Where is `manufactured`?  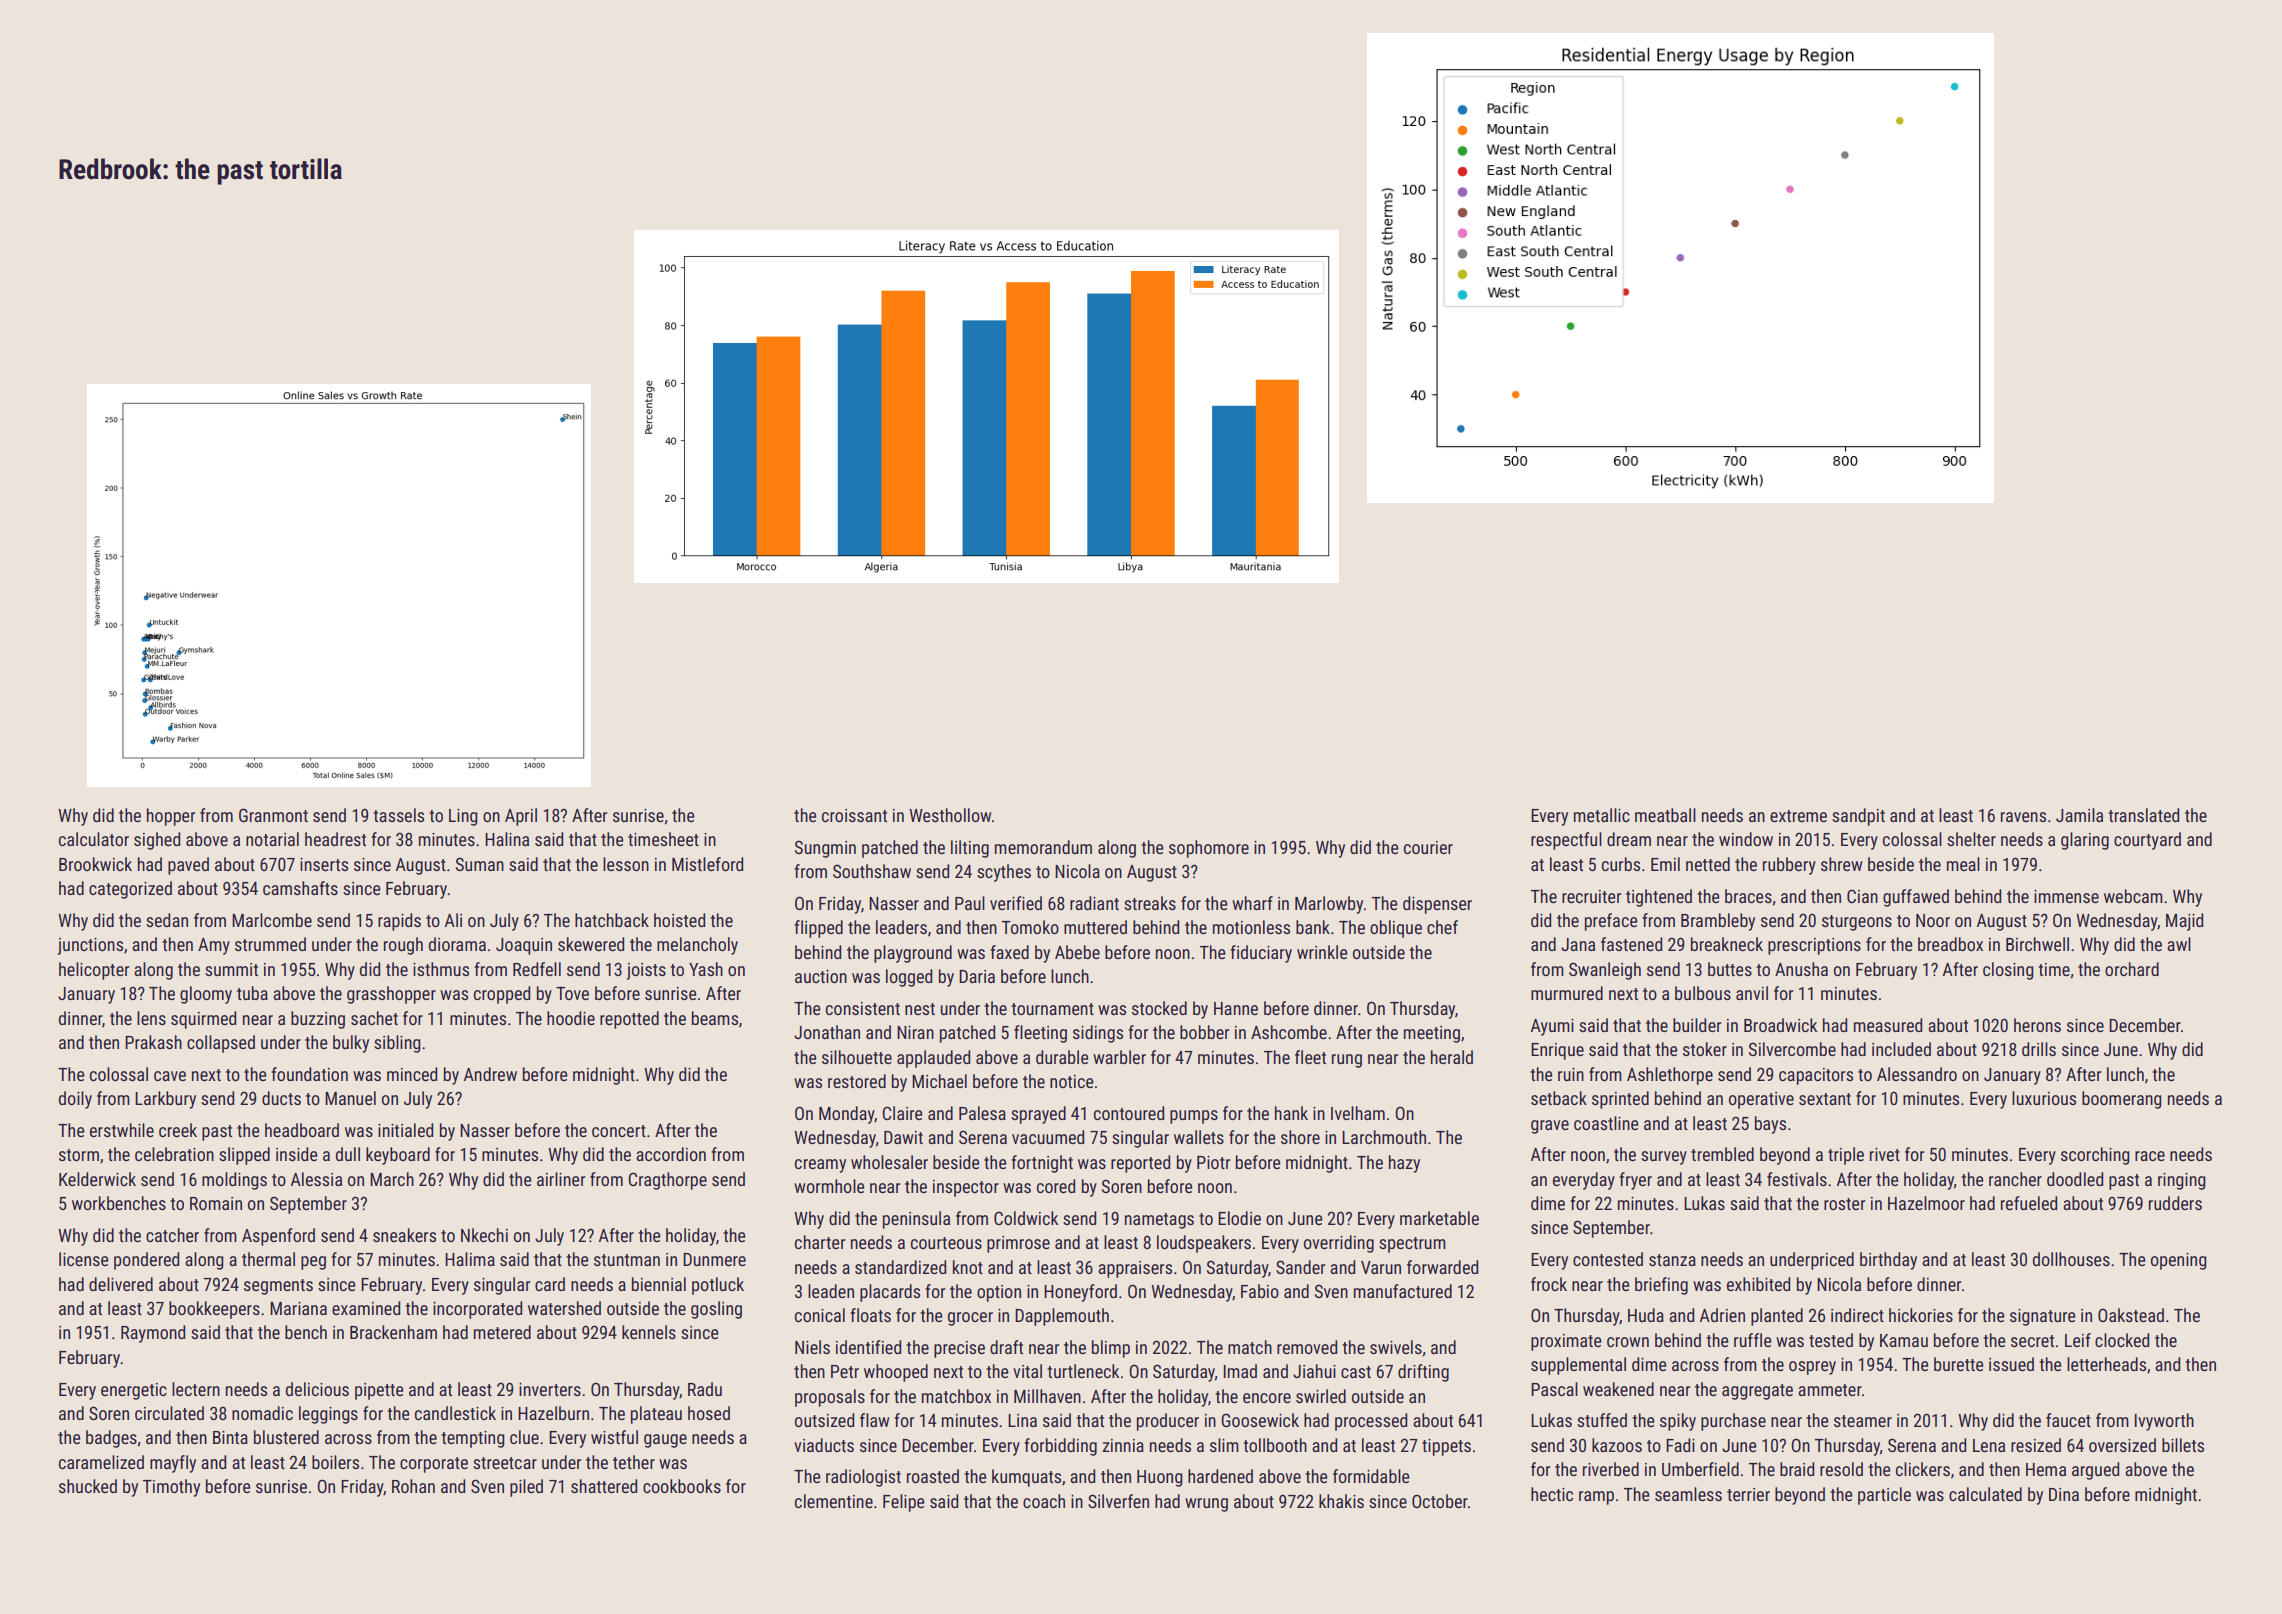 manufactured is located at coordinates (1403, 1291).
